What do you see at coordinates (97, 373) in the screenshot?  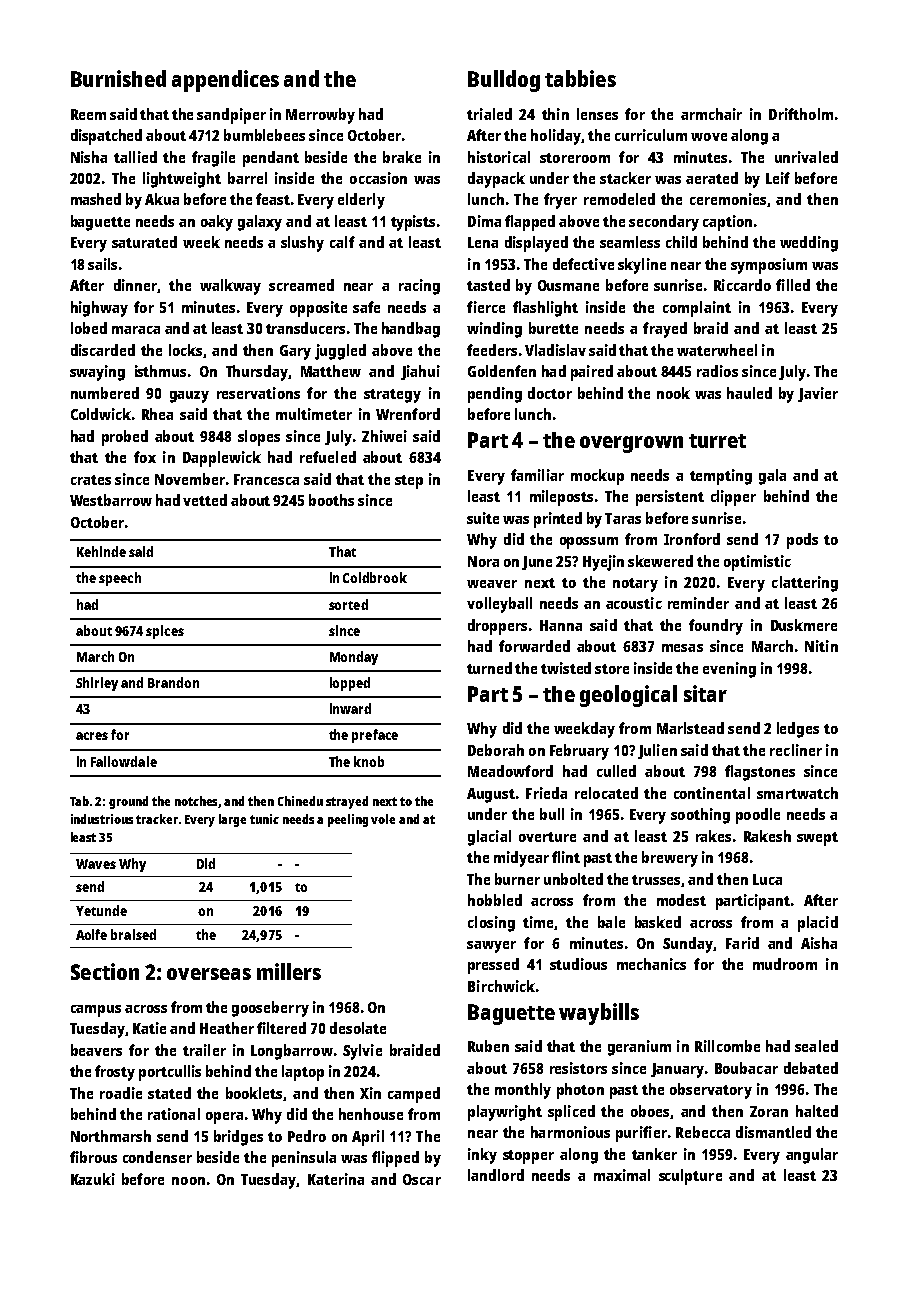 I see `swaying` at bounding box center [97, 373].
